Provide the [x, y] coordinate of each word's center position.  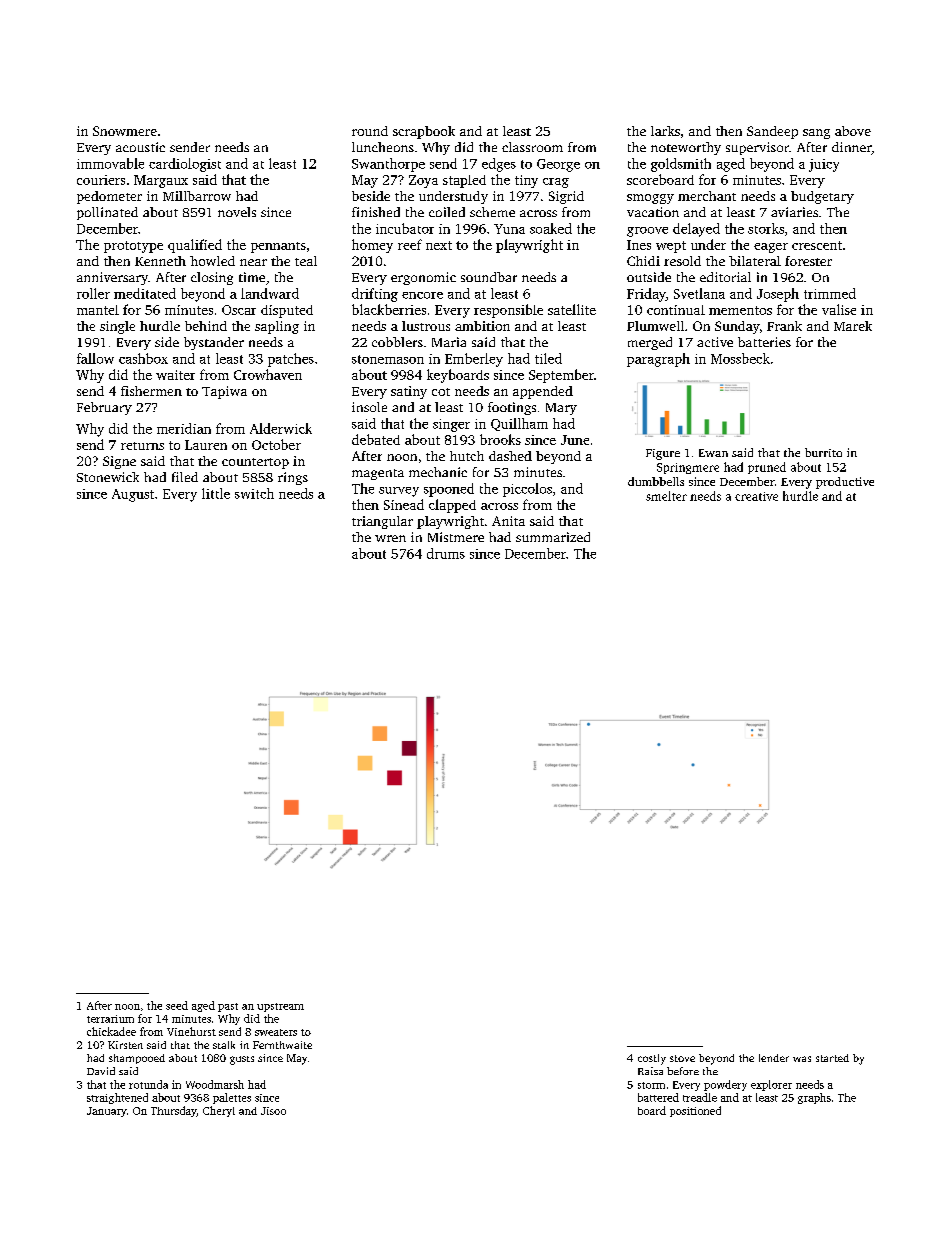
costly [652, 1059]
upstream [280, 1007]
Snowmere [125, 131]
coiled [447, 212]
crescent [817, 245]
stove [682, 1058]
